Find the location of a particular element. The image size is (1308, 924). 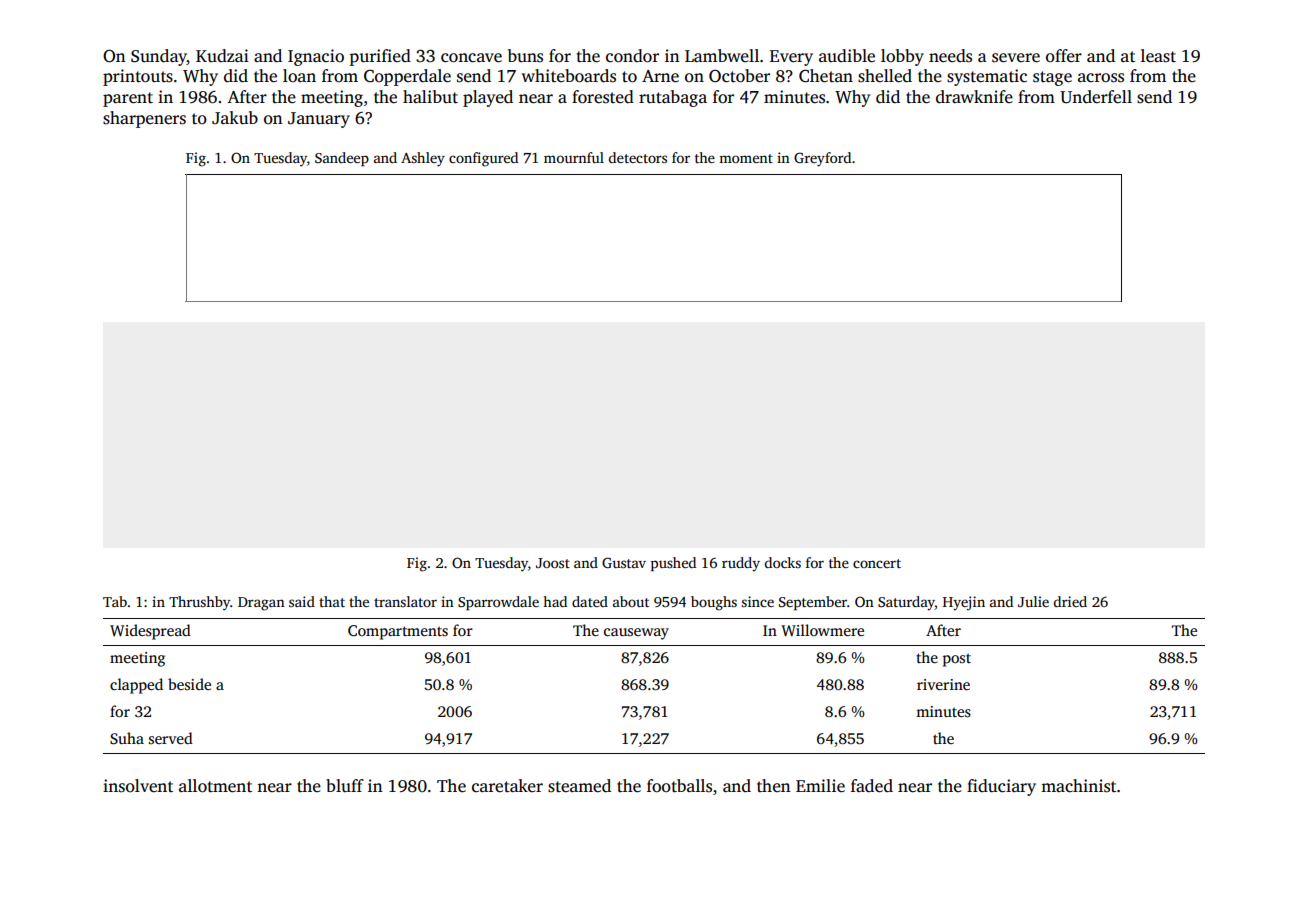

Underfell is located at coordinates (1096, 97).
